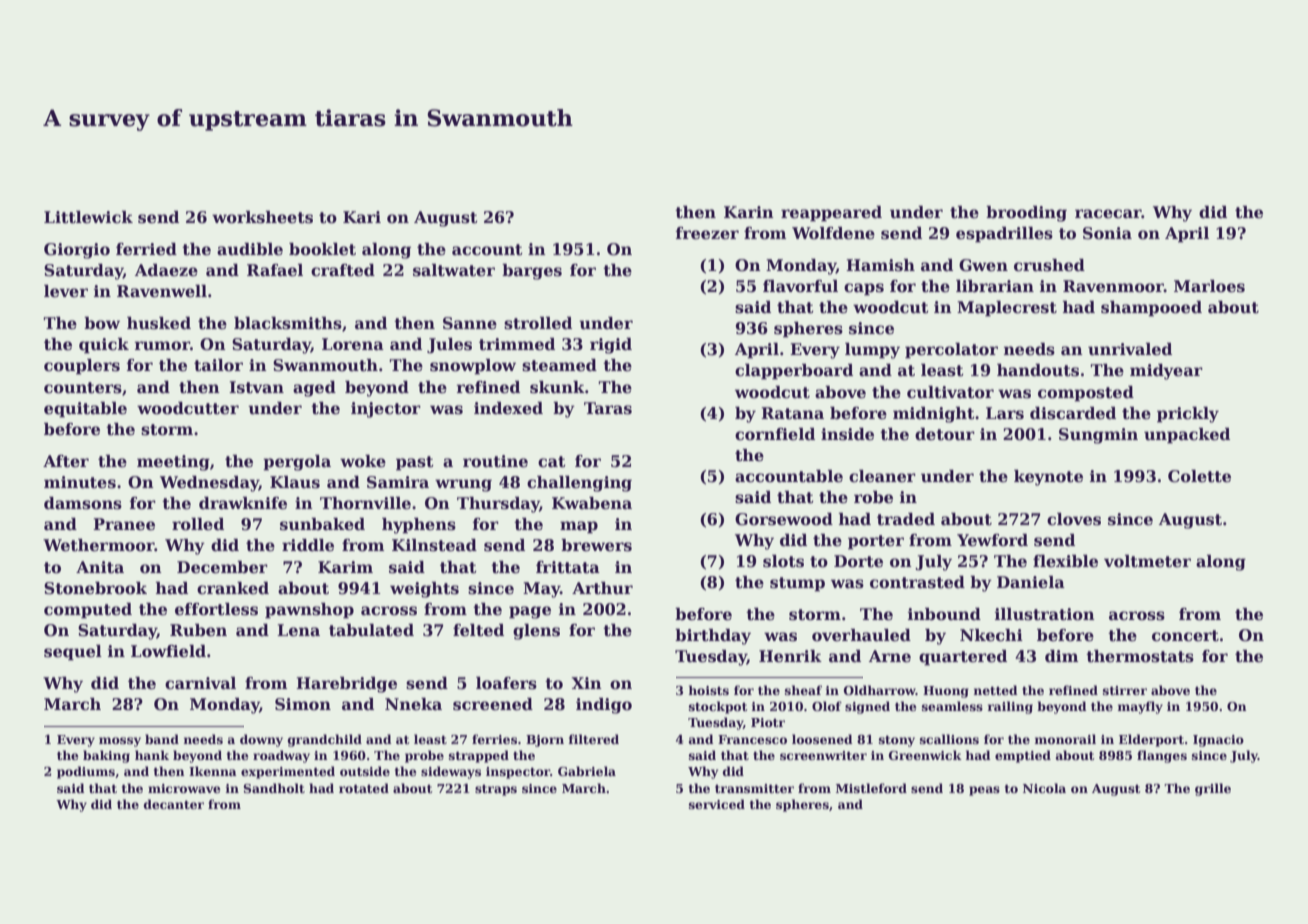  What do you see at coordinates (717, 804) in the image?
I see `serviced` at bounding box center [717, 804].
